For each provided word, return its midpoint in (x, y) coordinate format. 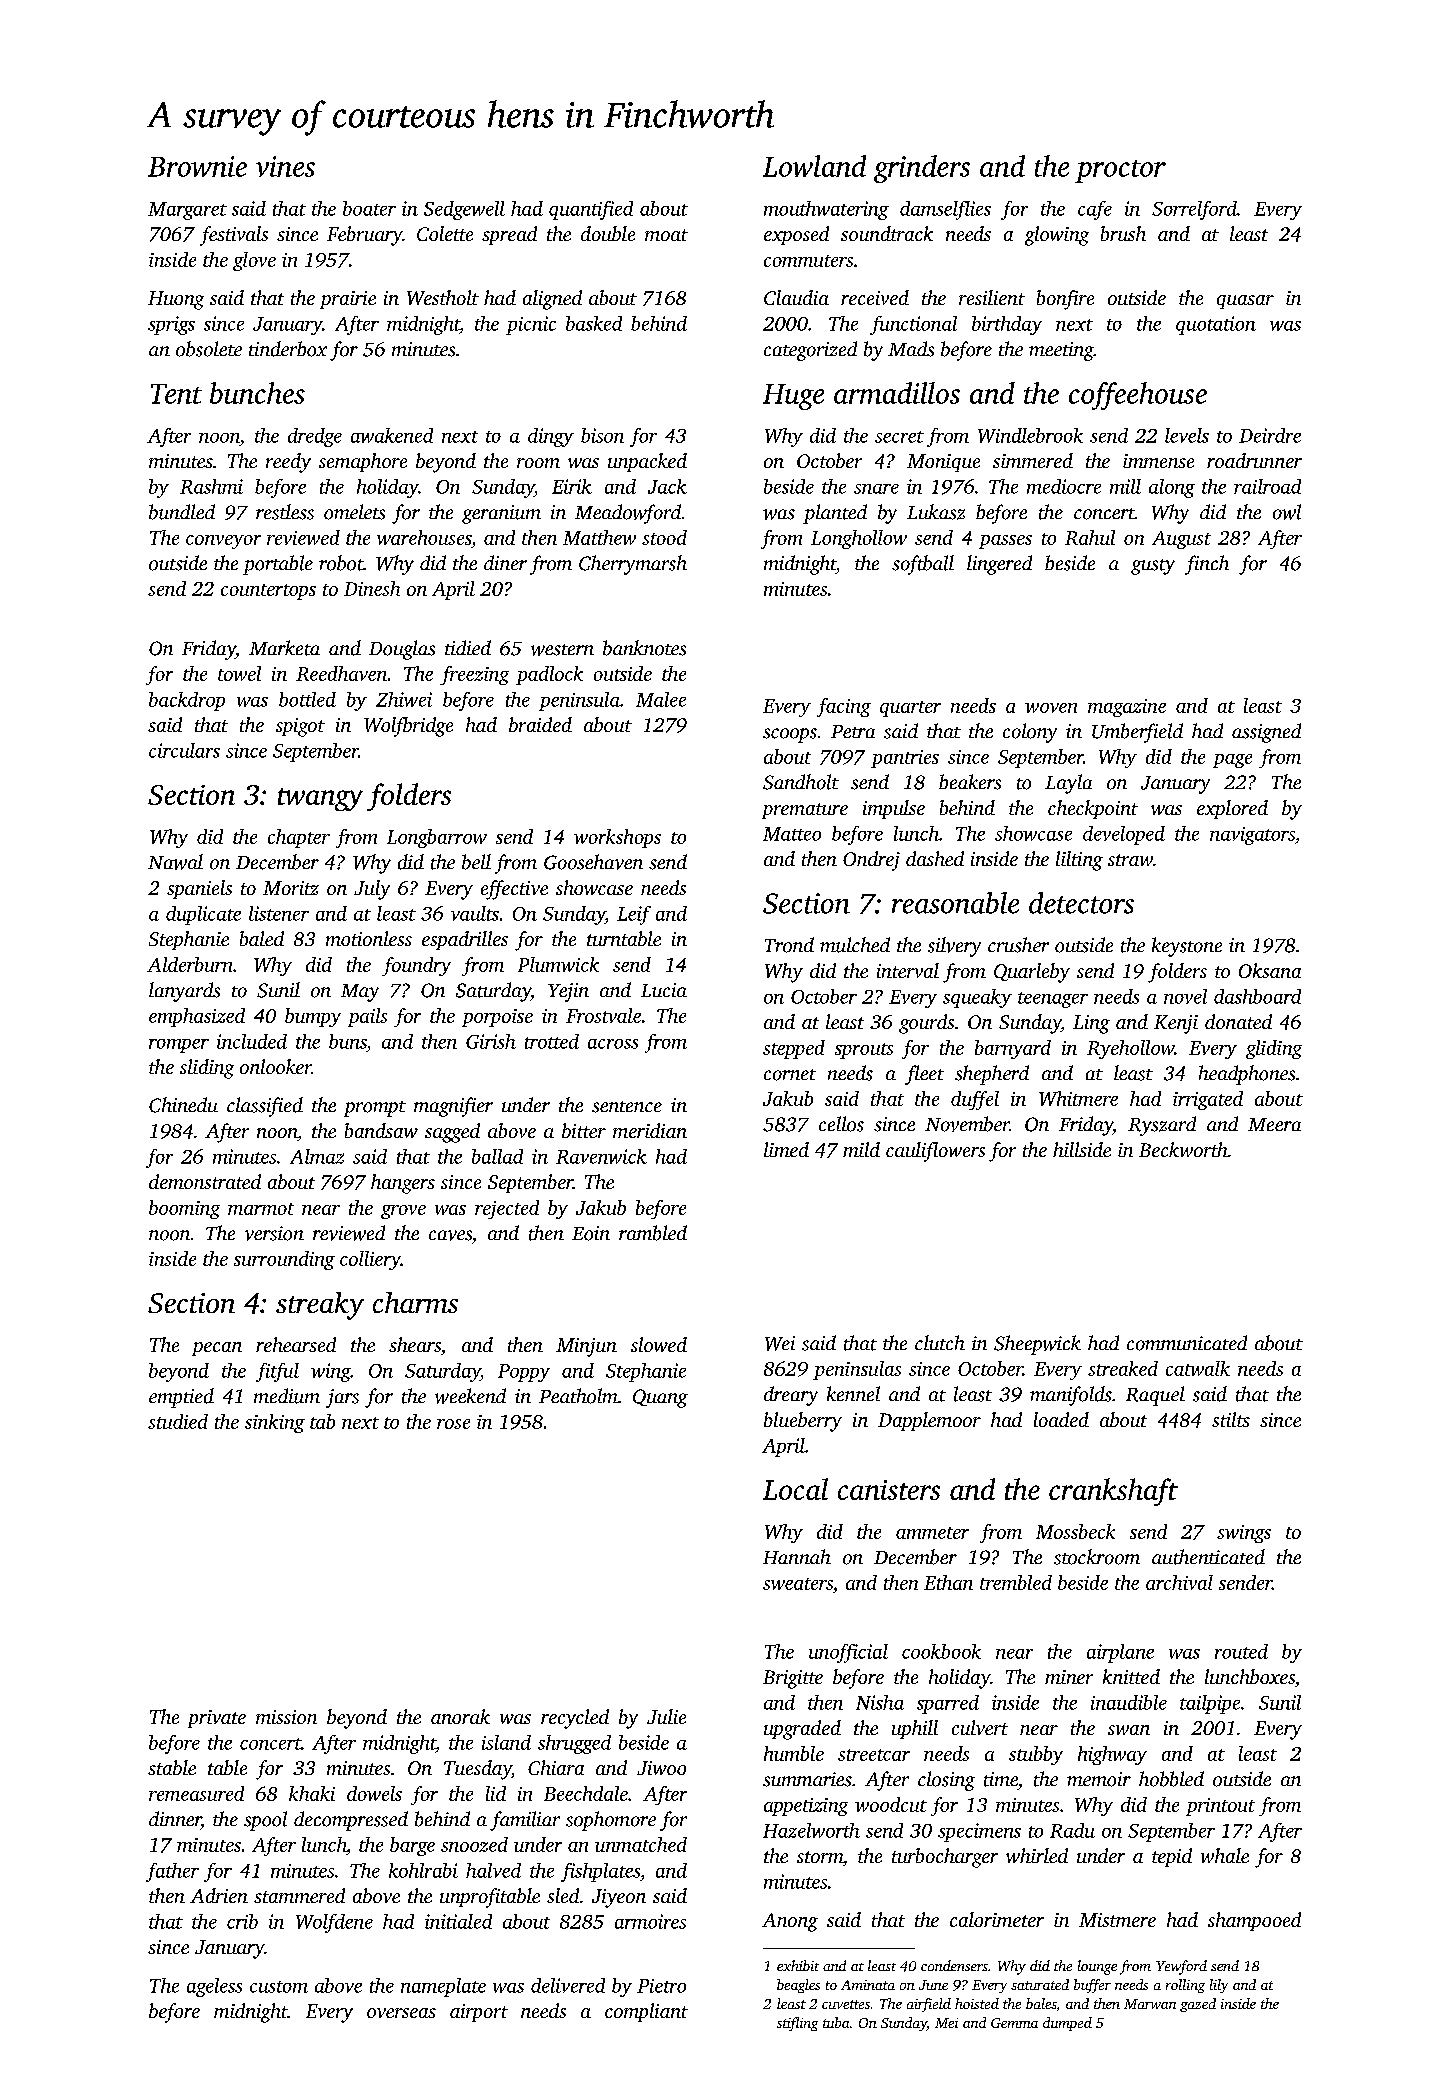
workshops (617, 838)
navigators (1252, 836)
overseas (401, 2013)
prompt (375, 1109)
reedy (288, 463)
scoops (790, 735)
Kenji (1176, 1024)
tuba (836, 2022)
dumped (1067, 2024)
